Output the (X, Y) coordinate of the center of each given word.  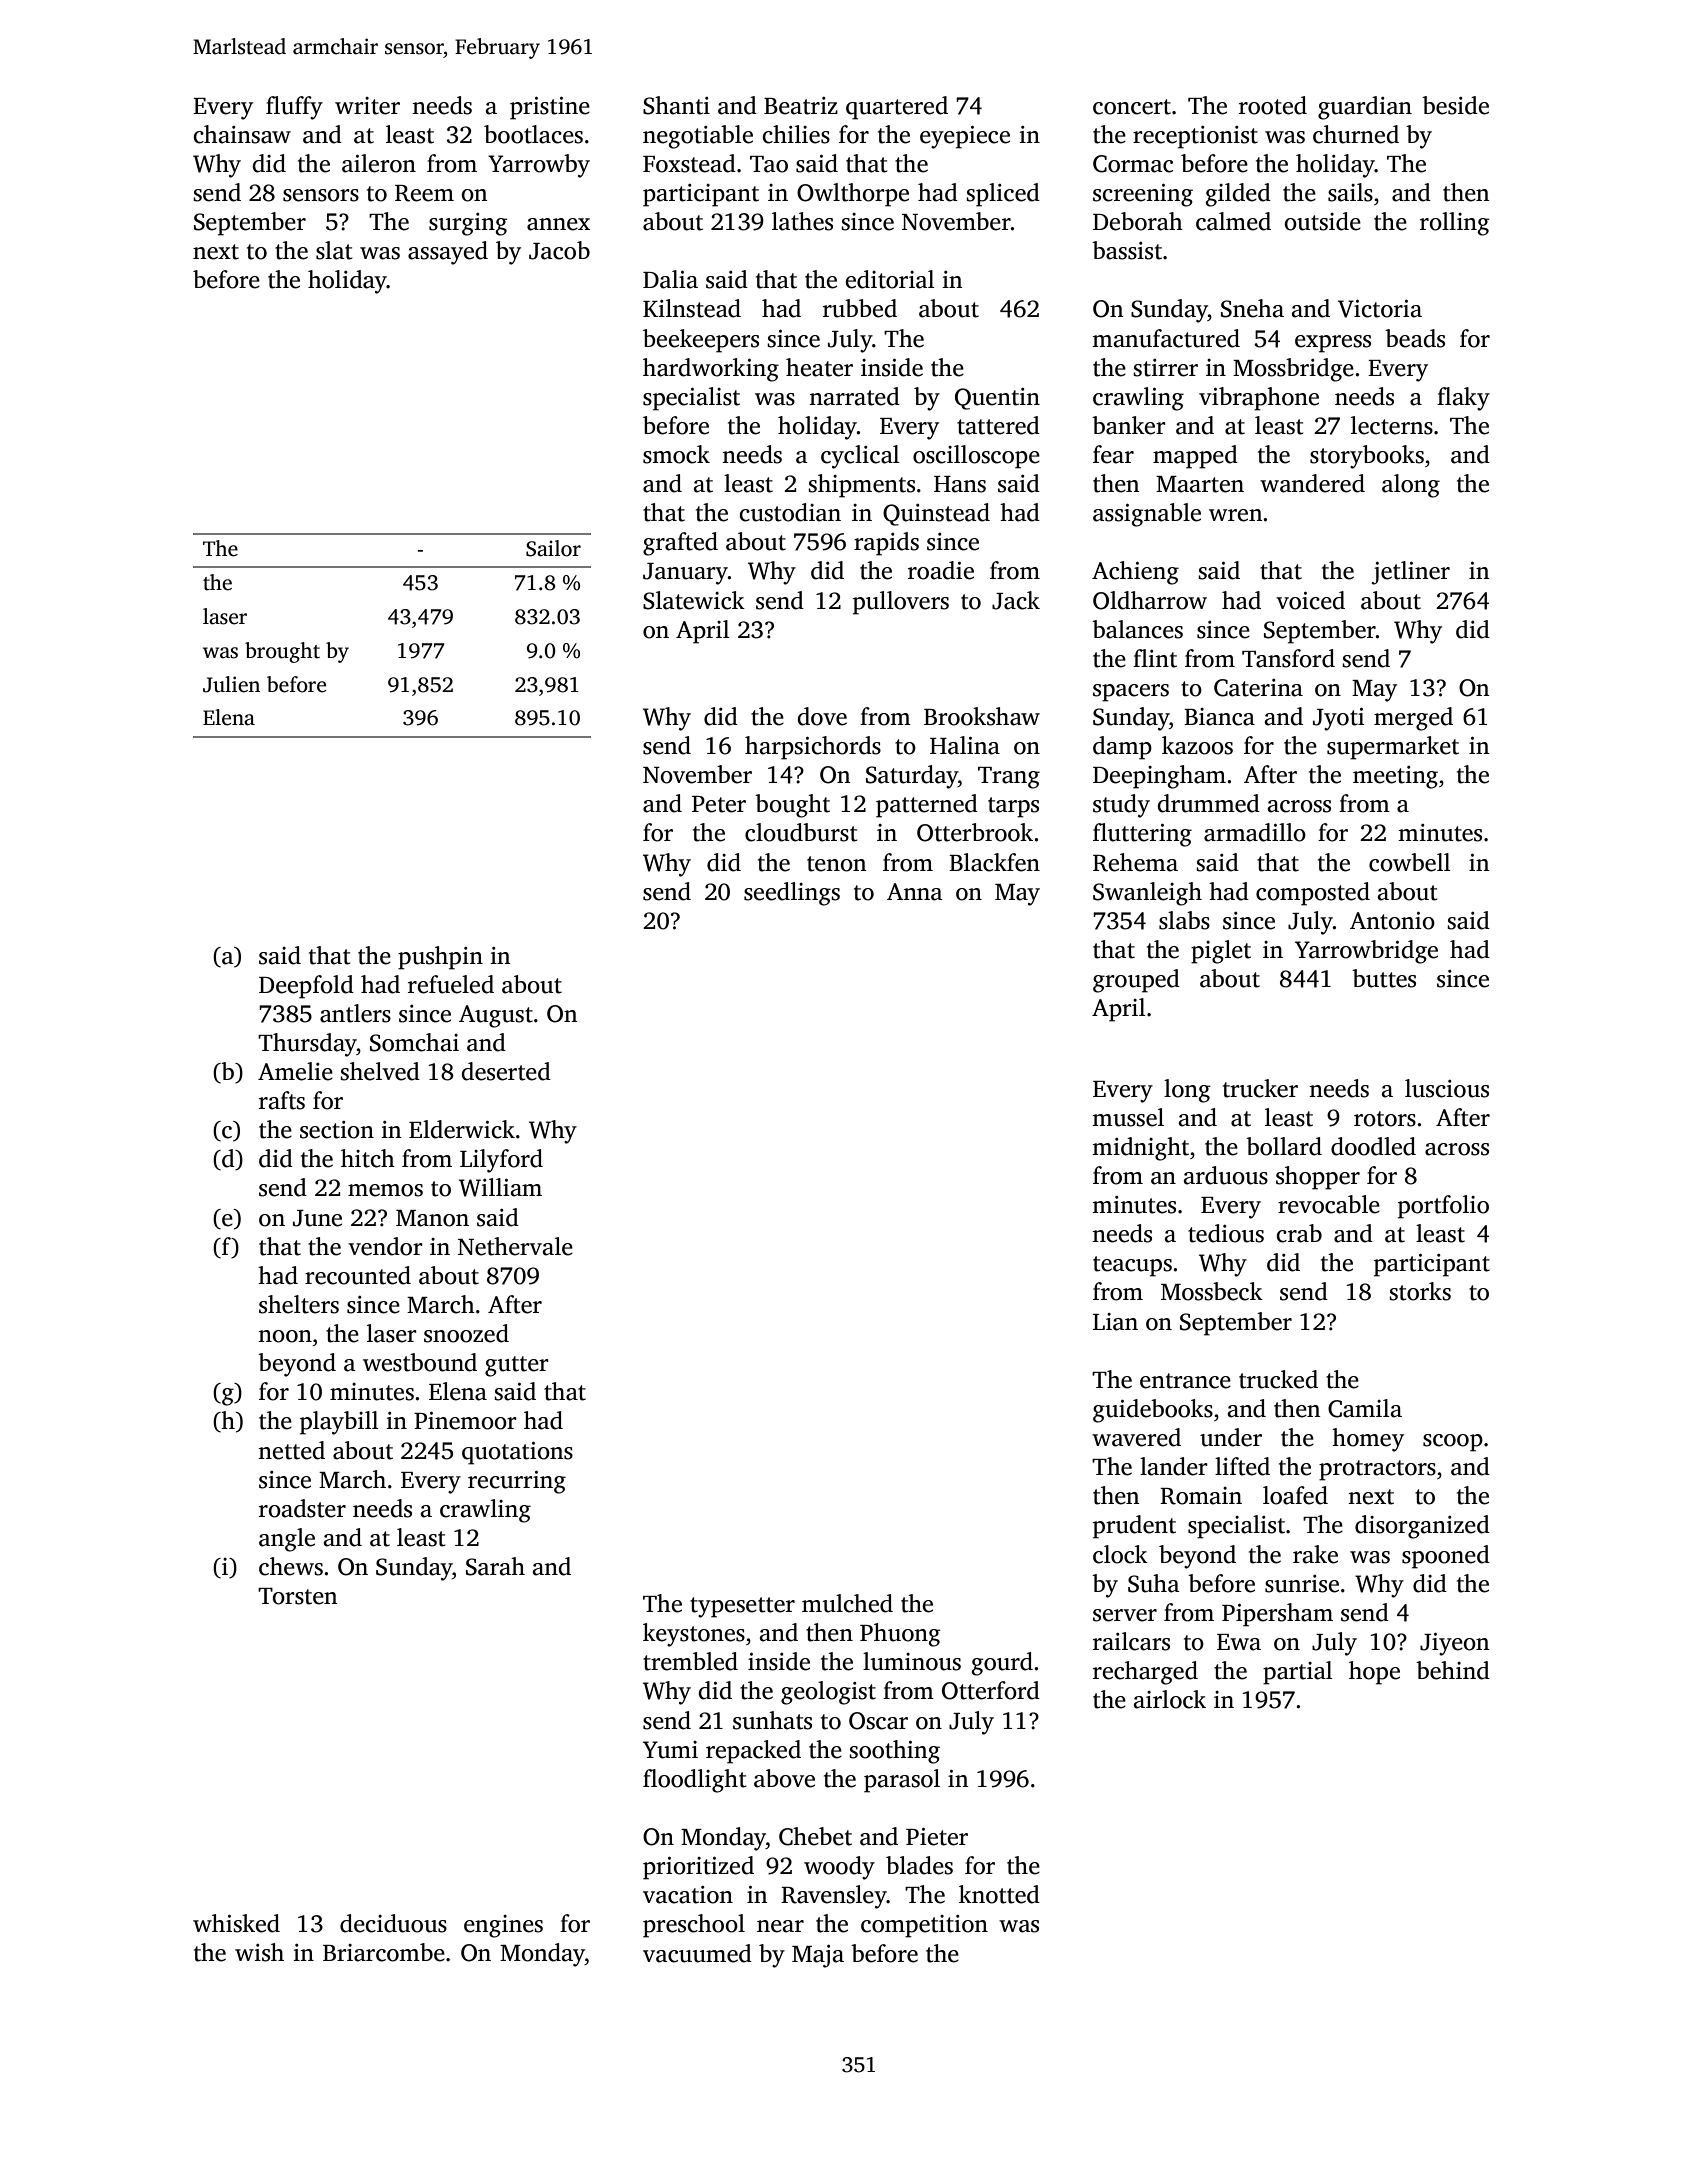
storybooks (1367, 457)
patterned (927, 806)
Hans (960, 484)
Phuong (900, 1635)
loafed (1295, 1495)
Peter (719, 804)
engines (503, 1926)
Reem (424, 193)
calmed (1233, 221)
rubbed (860, 308)
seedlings (792, 894)
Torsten (298, 1596)
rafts (282, 1100)
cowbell (1410, 862)
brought (282, 652)
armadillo (1255, 832)
